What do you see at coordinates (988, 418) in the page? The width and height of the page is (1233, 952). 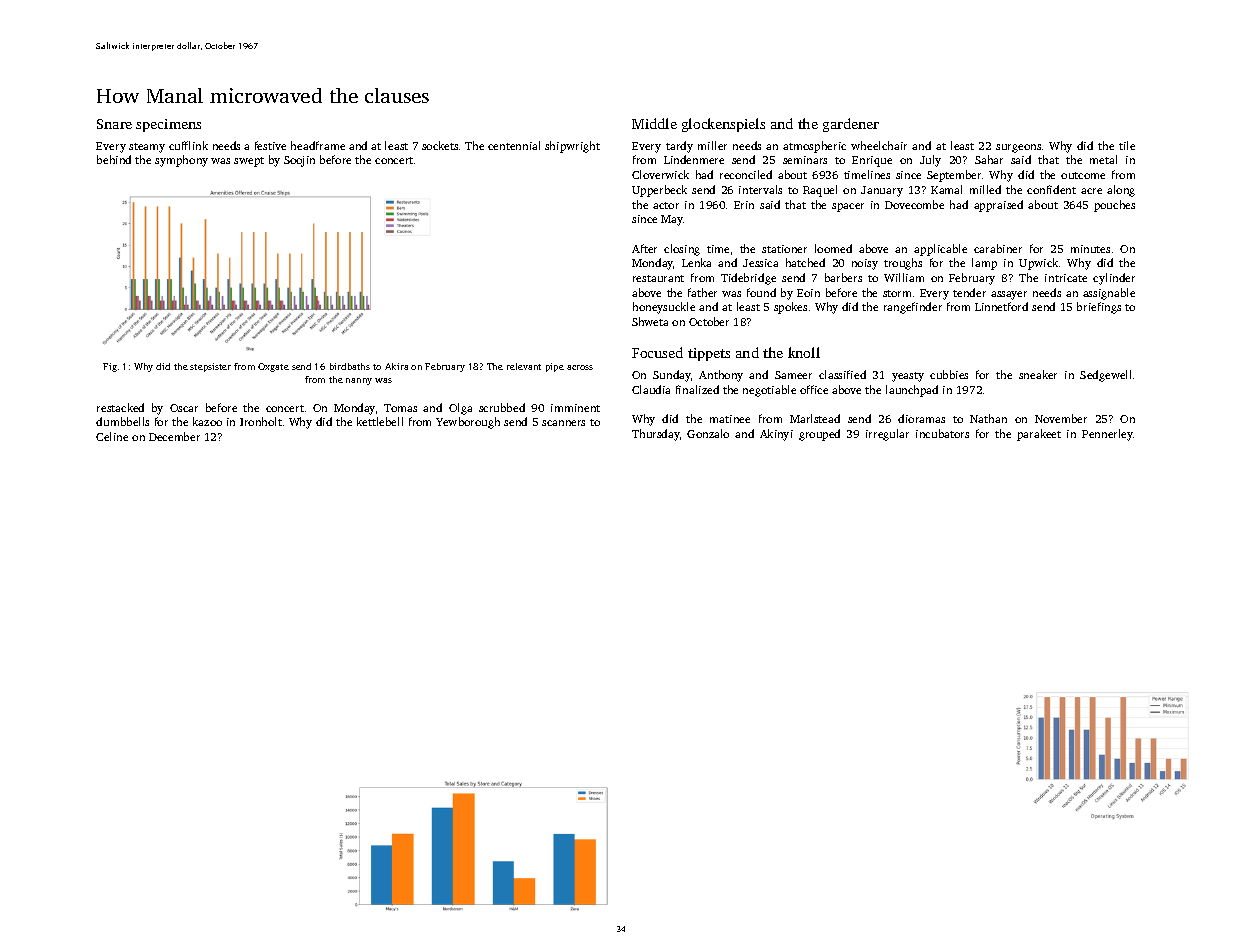 I see `Nathan` at bounding box center [988, 418].
